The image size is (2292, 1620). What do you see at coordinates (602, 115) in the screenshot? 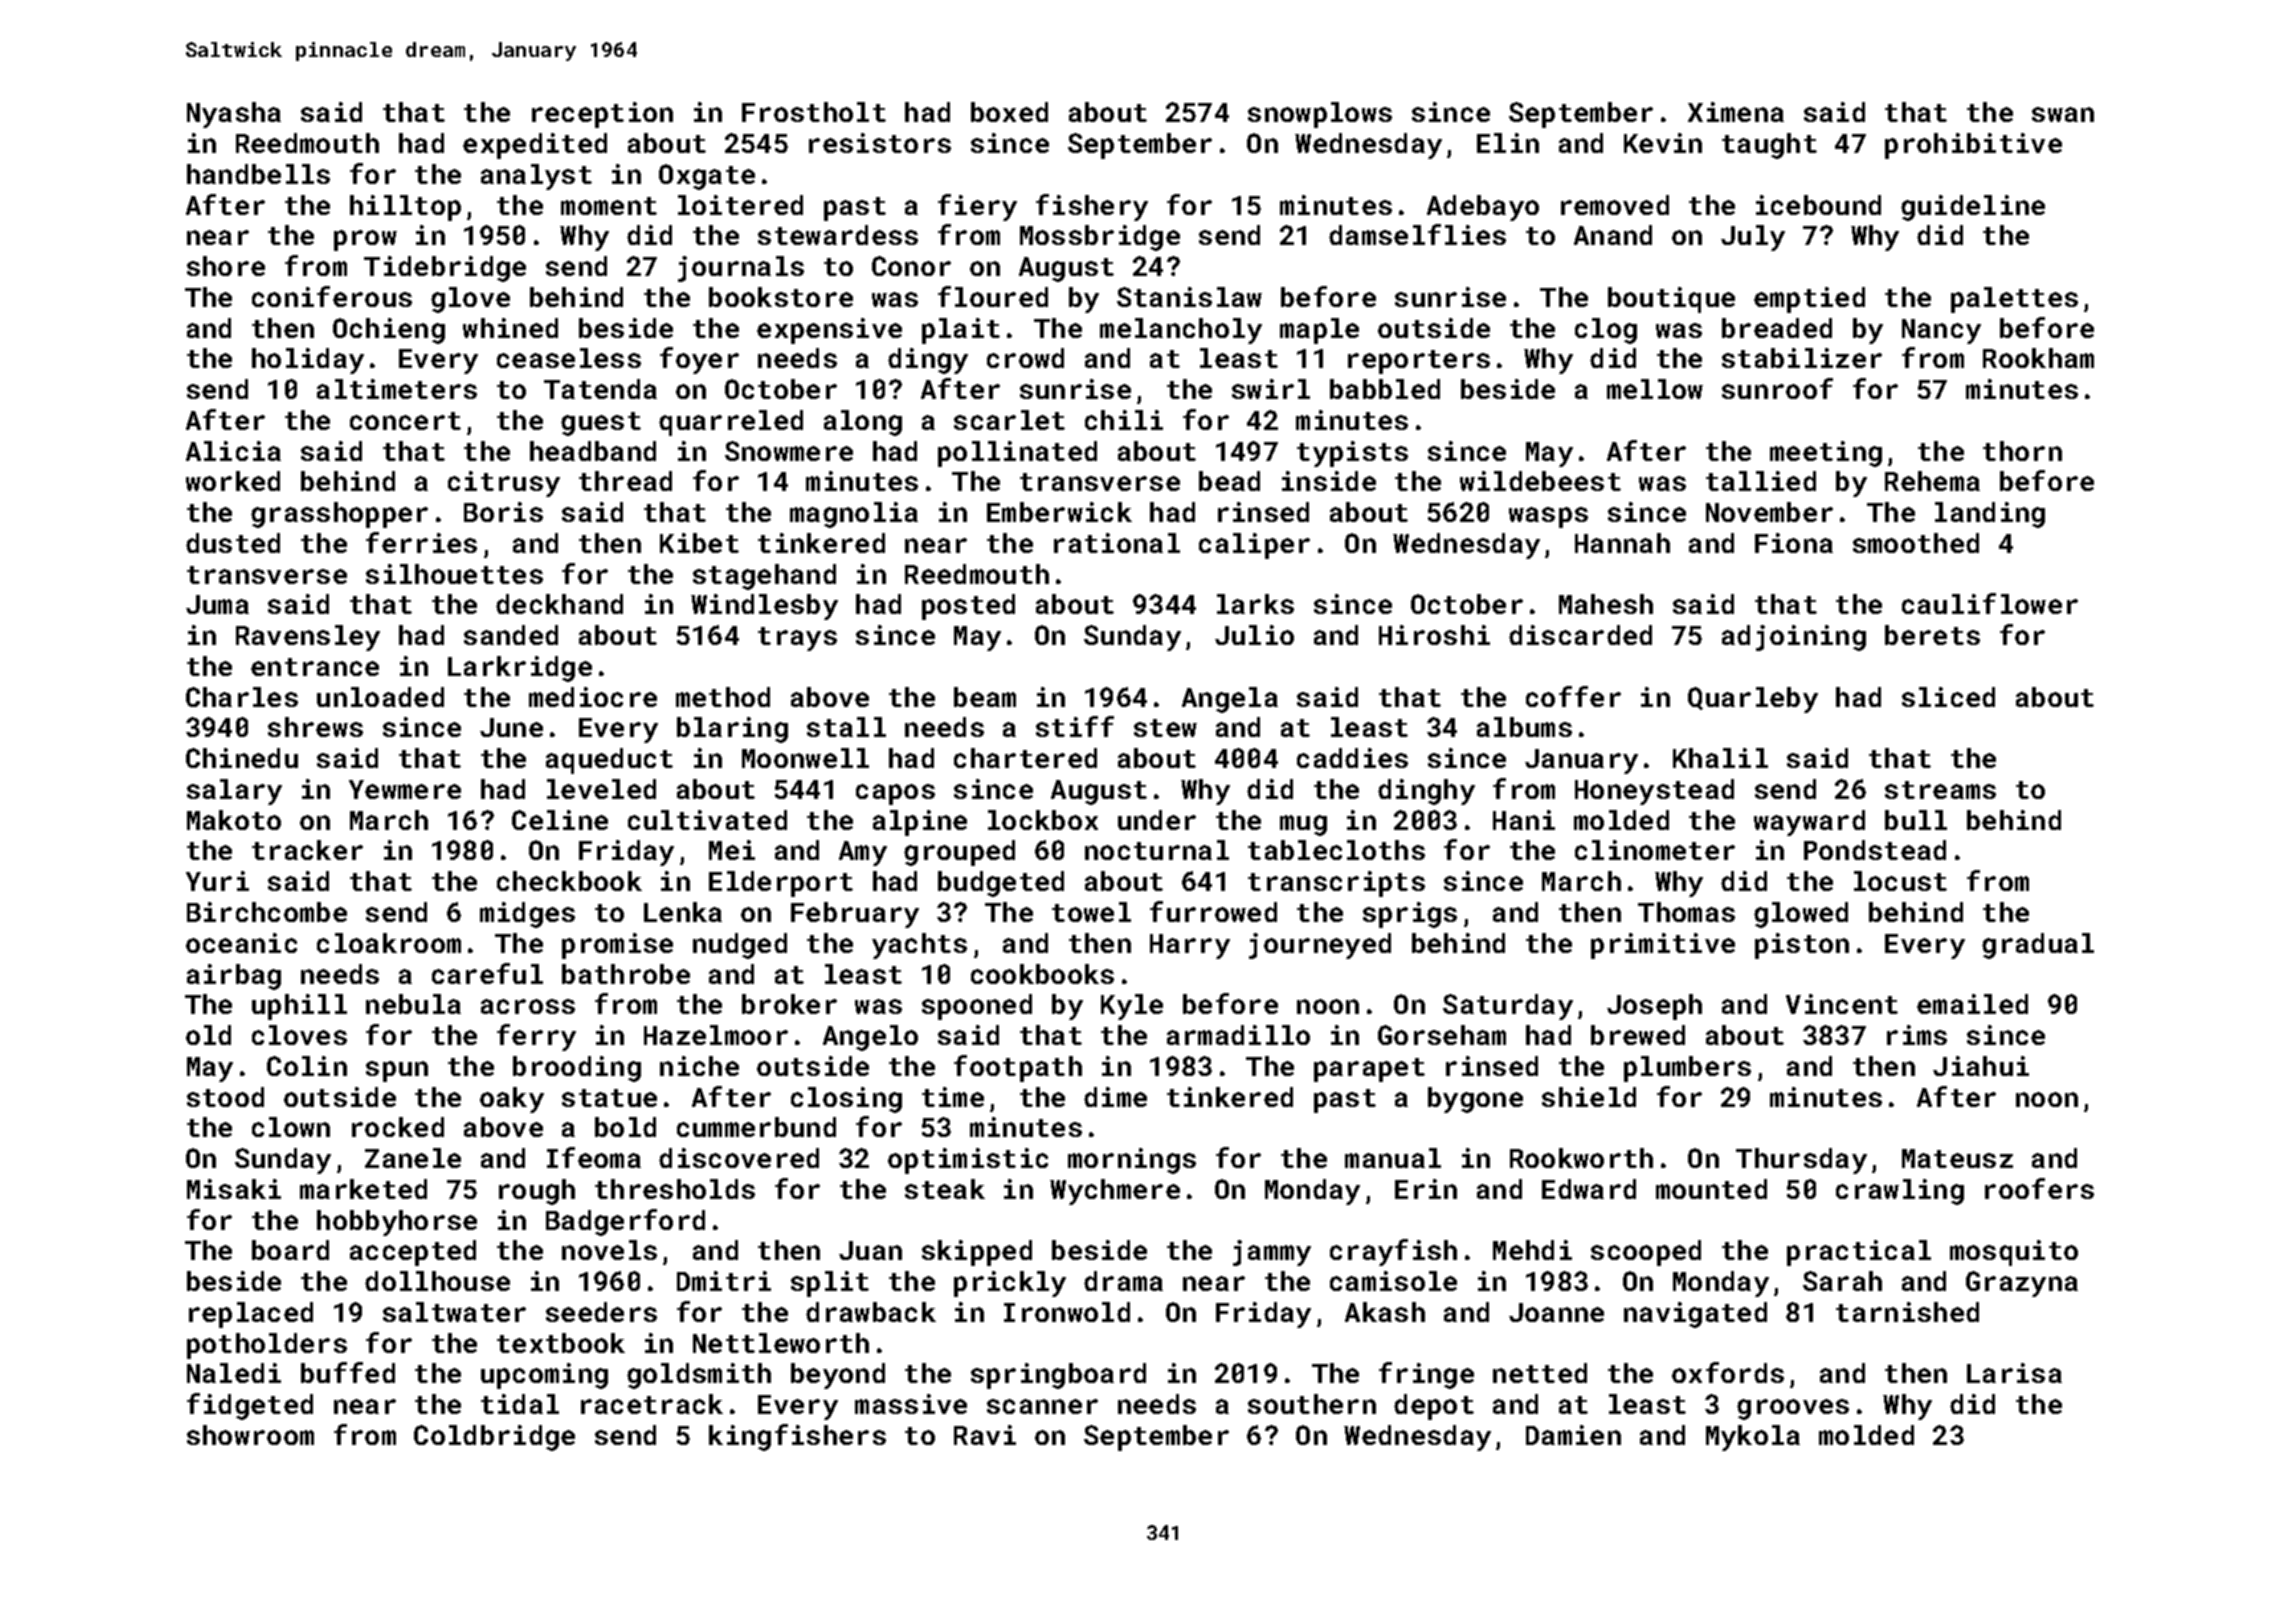
I see `reception` at bounding box center [602, 115].
